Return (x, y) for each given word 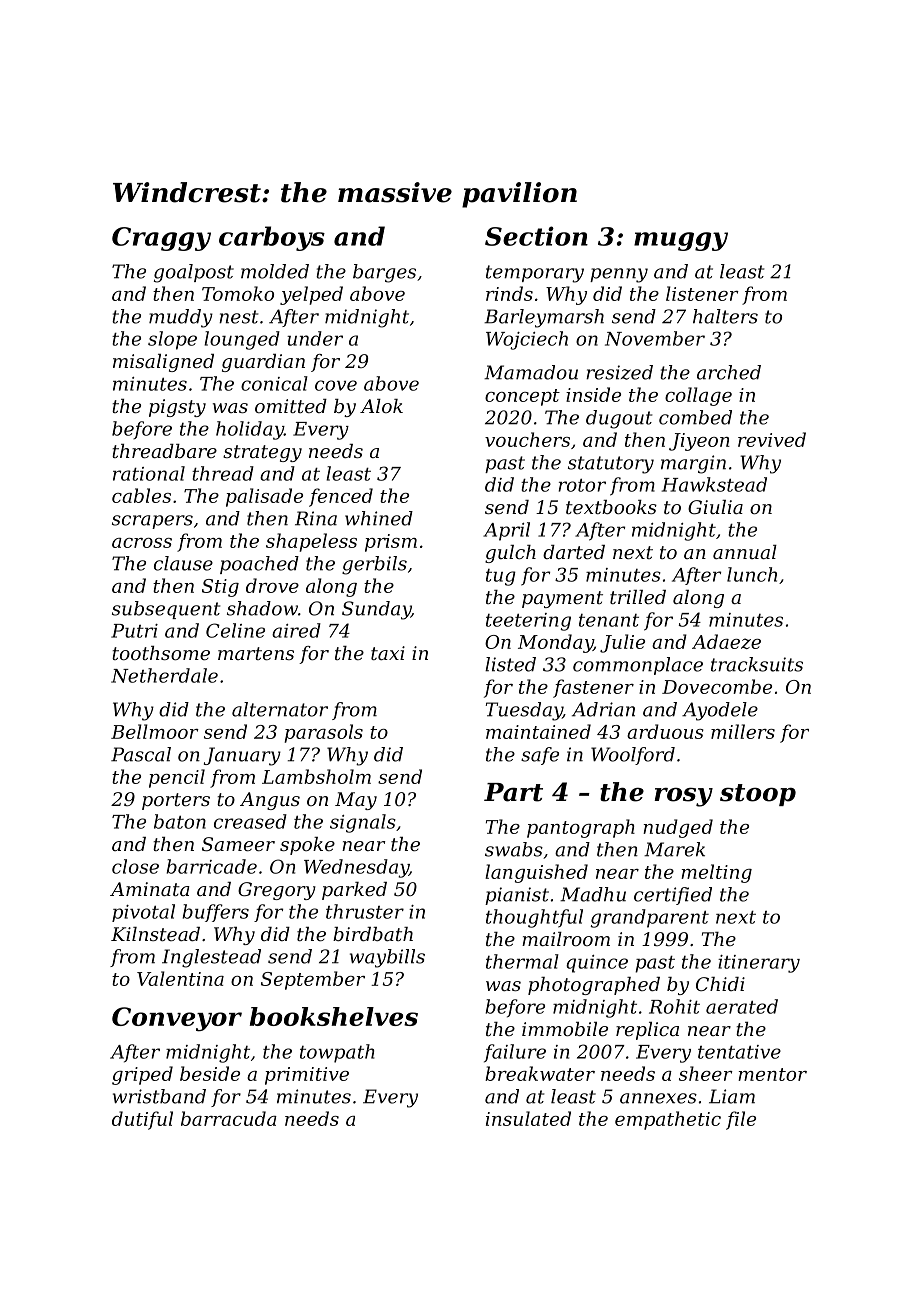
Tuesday (524, 711)
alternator (280, 709)
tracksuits (757, 664)
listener (702, 293)
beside (210, 1073)
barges (384, 273)
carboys (272, 238)
